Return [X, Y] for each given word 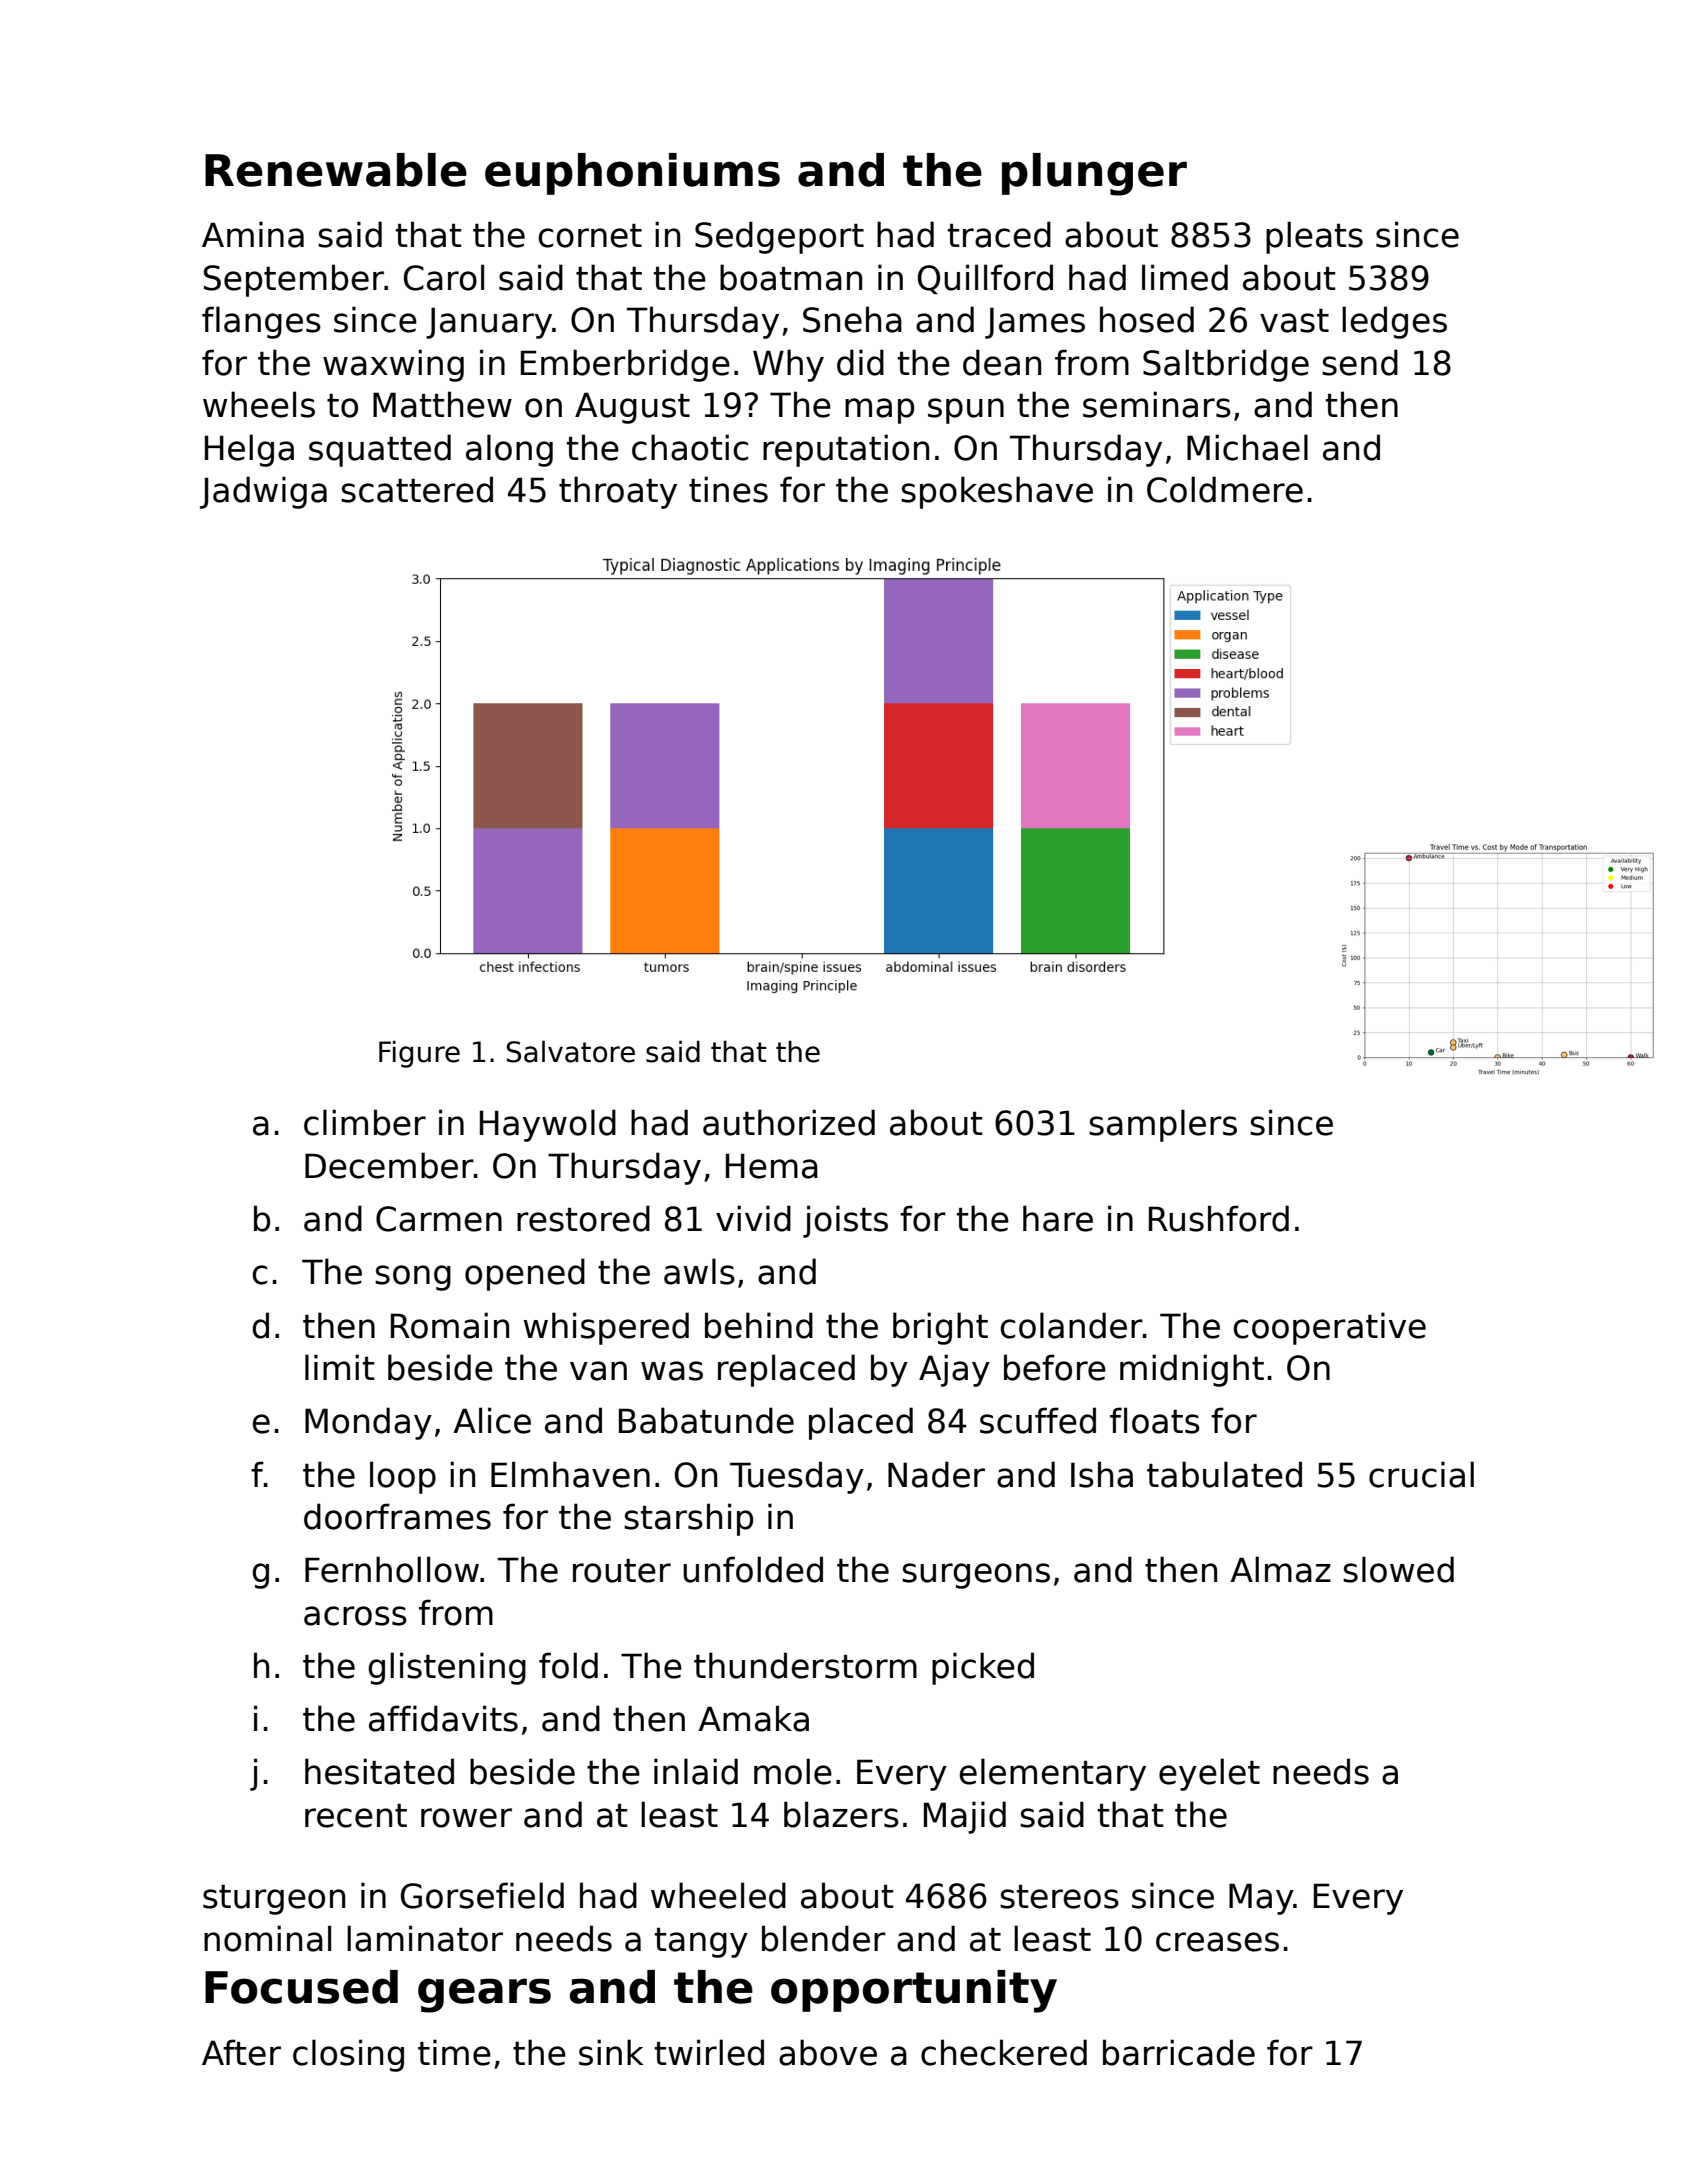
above [828, 2052]
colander [1071, 1325]
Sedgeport [779, 237]
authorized [789, 1122]
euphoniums [632, 174]
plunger [1094, 174]
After [241, 2052]
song [413, 1278]
